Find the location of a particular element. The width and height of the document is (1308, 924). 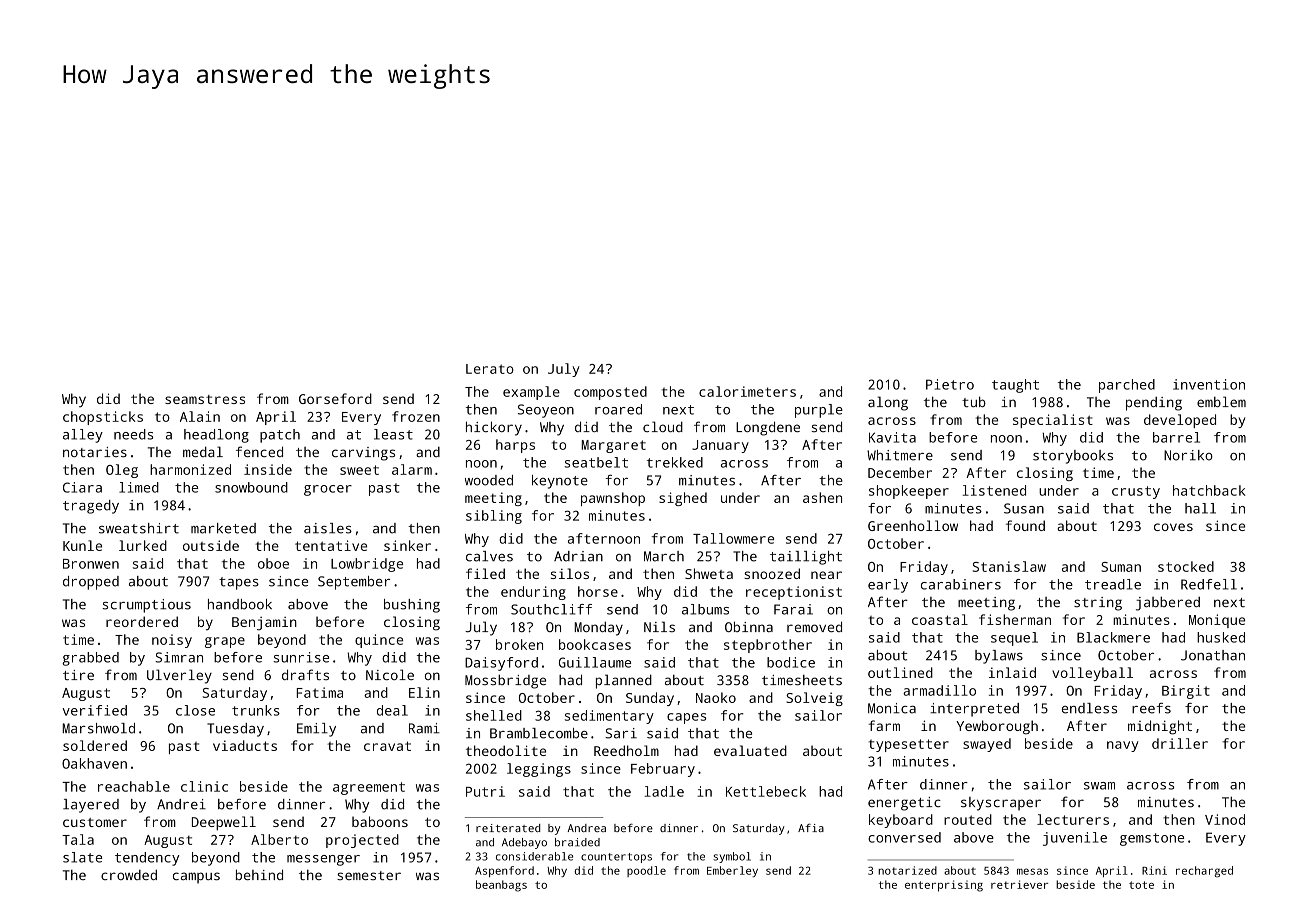

Gorseford is located at coordinates (335, 398).
